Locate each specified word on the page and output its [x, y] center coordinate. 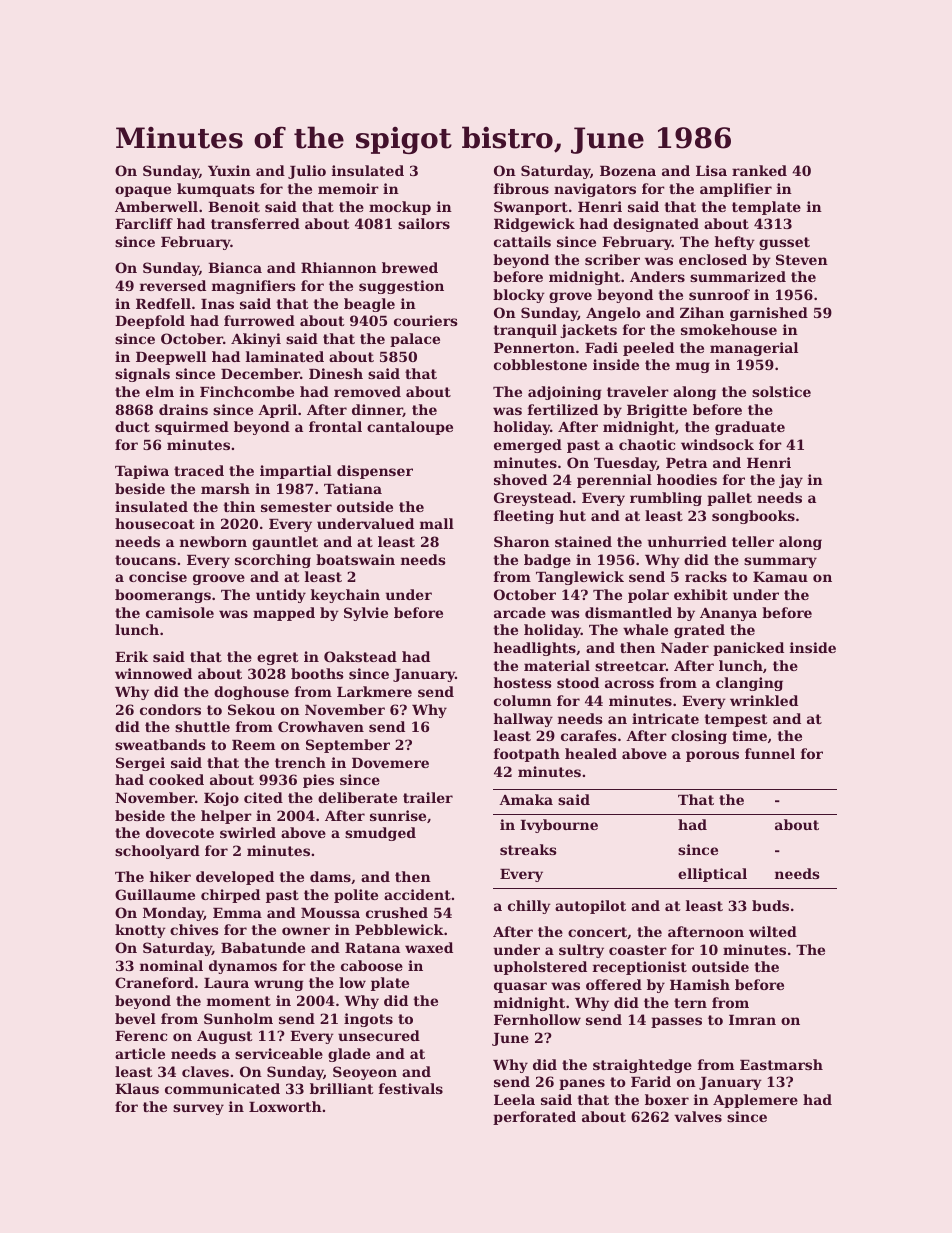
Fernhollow [537, 1019]
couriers [426, 320]
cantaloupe [410, 428]
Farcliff [144, 223]
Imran [752, 1020]
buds [770, 905]
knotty [140, 931]
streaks [528, 849]
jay [791, 481]
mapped [284, 614]
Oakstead [360, 656]
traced [199, 470]
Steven [802, 259]
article [140, 1053]
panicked [748, 649]
